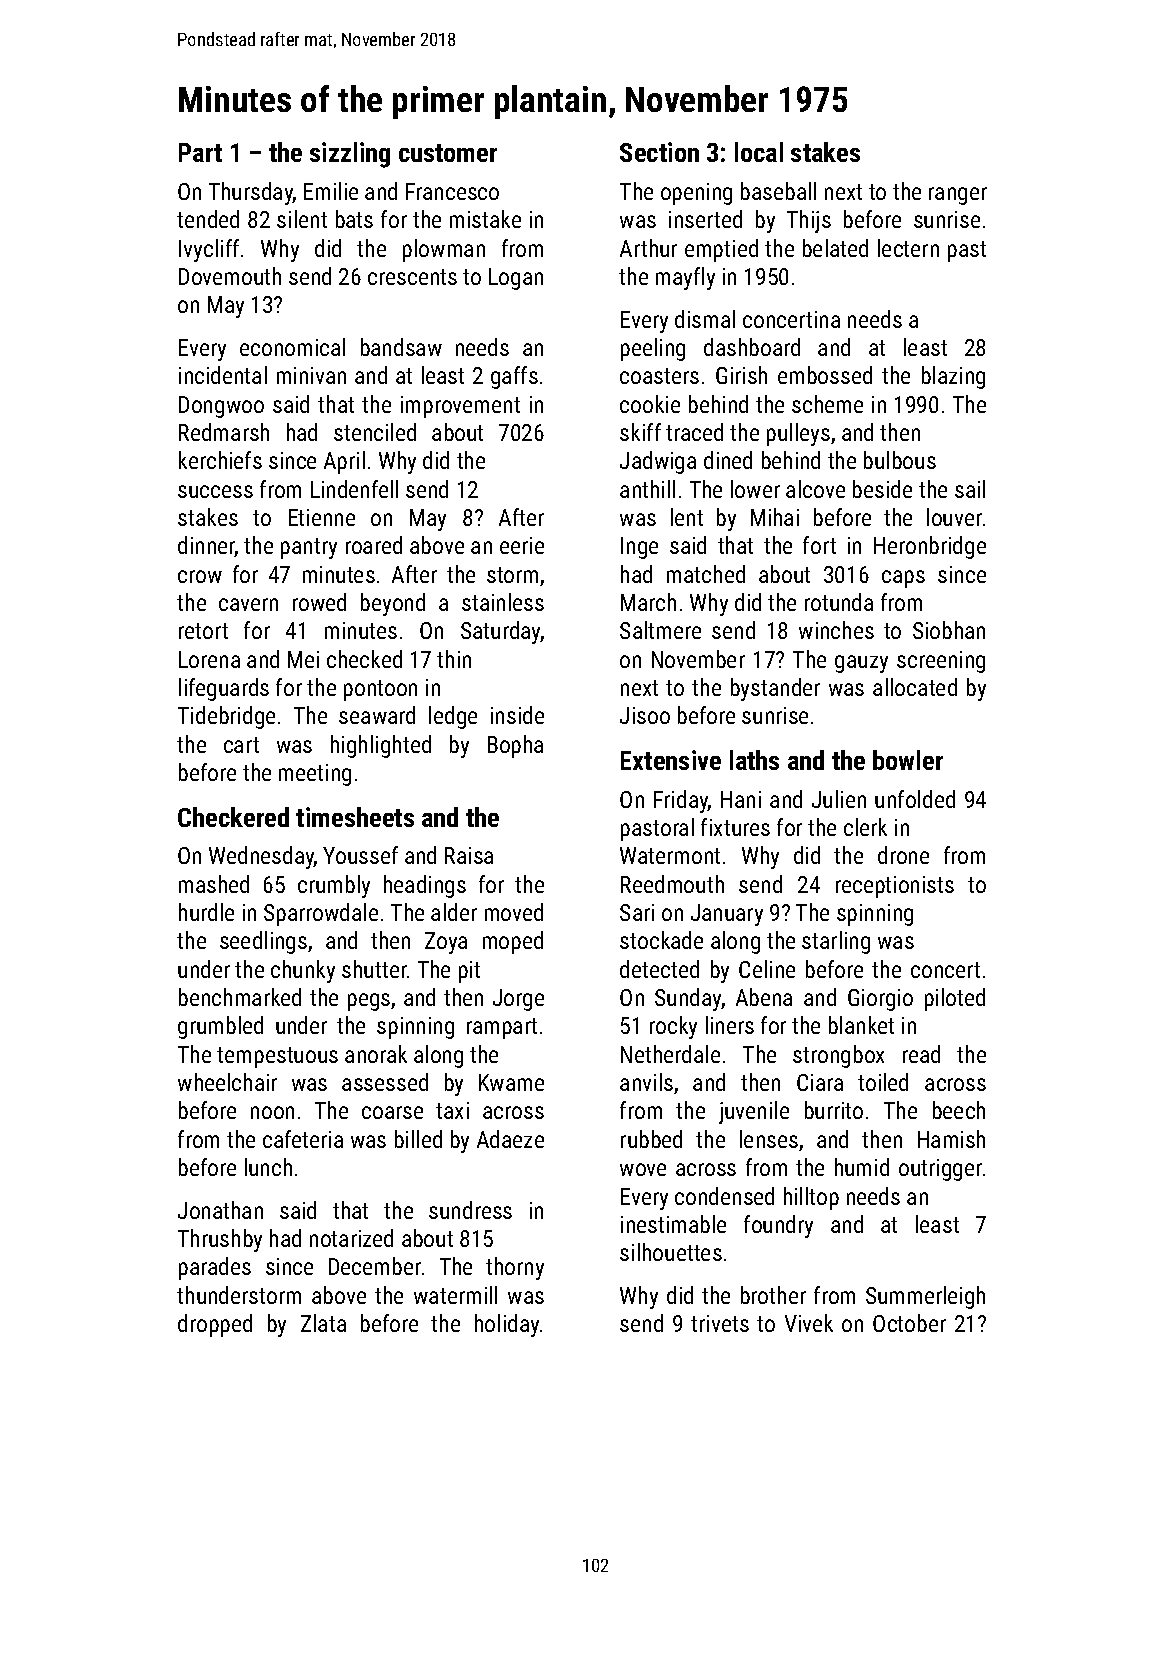  What do you see at coordinates (908, 760) in the page?
I see `bowler` at bounding box center [908, 760].
